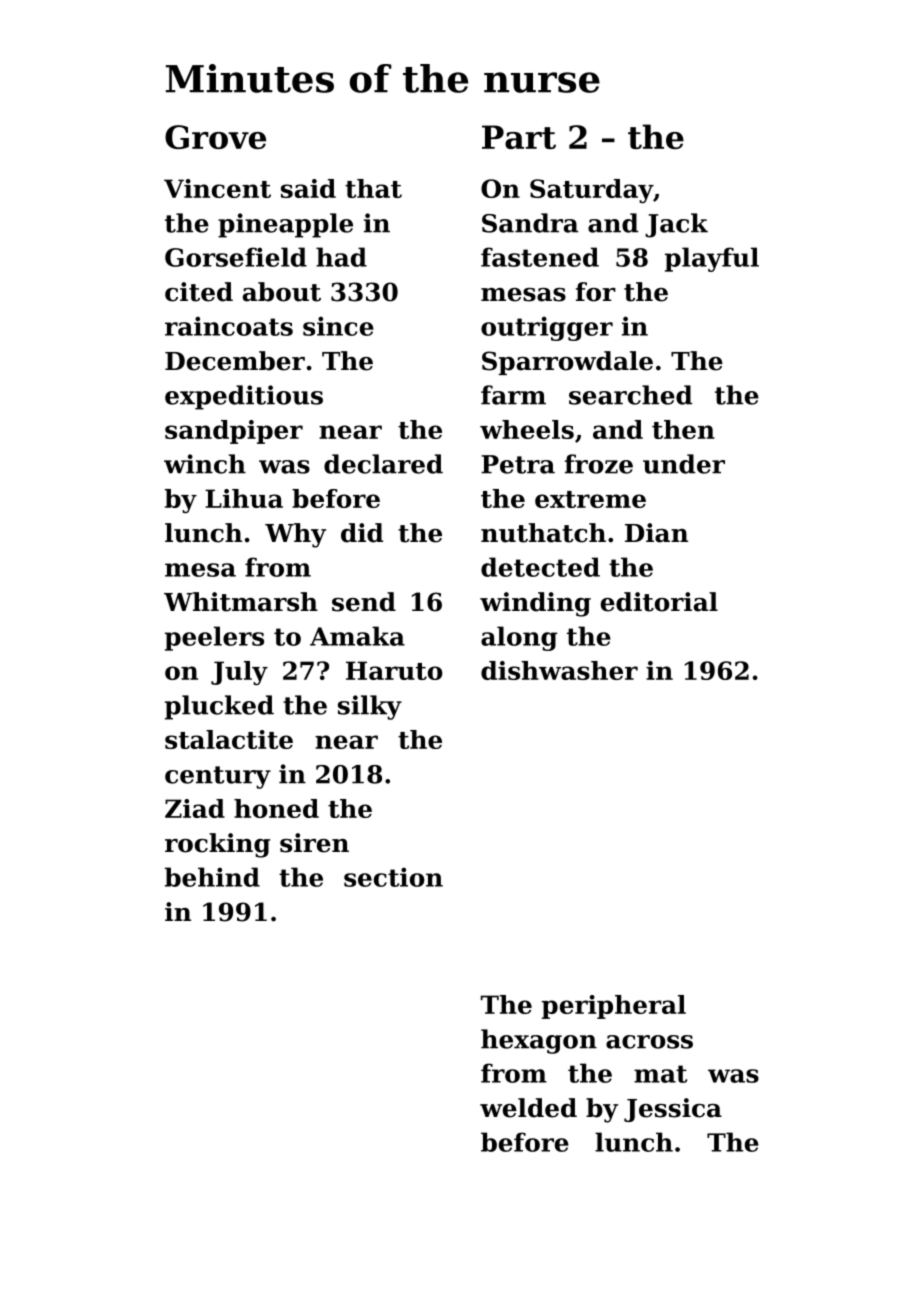 This screenshot has width=924, height=1311. What do you see at coordinates (212, 877) in the screenshot?
I see `behind` at bounding box center [212, 877].
